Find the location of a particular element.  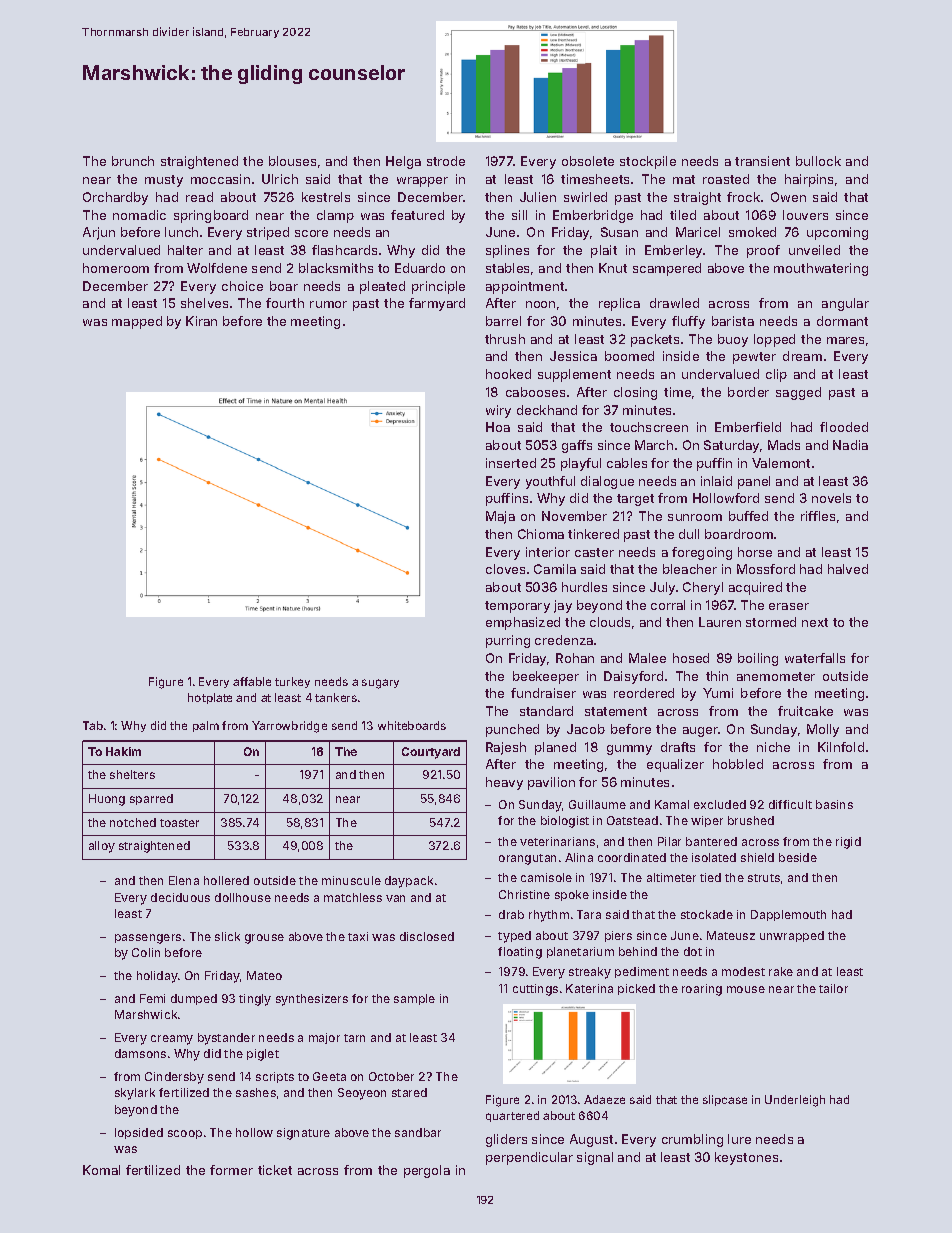

halter is located at coordinates (185, 250).
